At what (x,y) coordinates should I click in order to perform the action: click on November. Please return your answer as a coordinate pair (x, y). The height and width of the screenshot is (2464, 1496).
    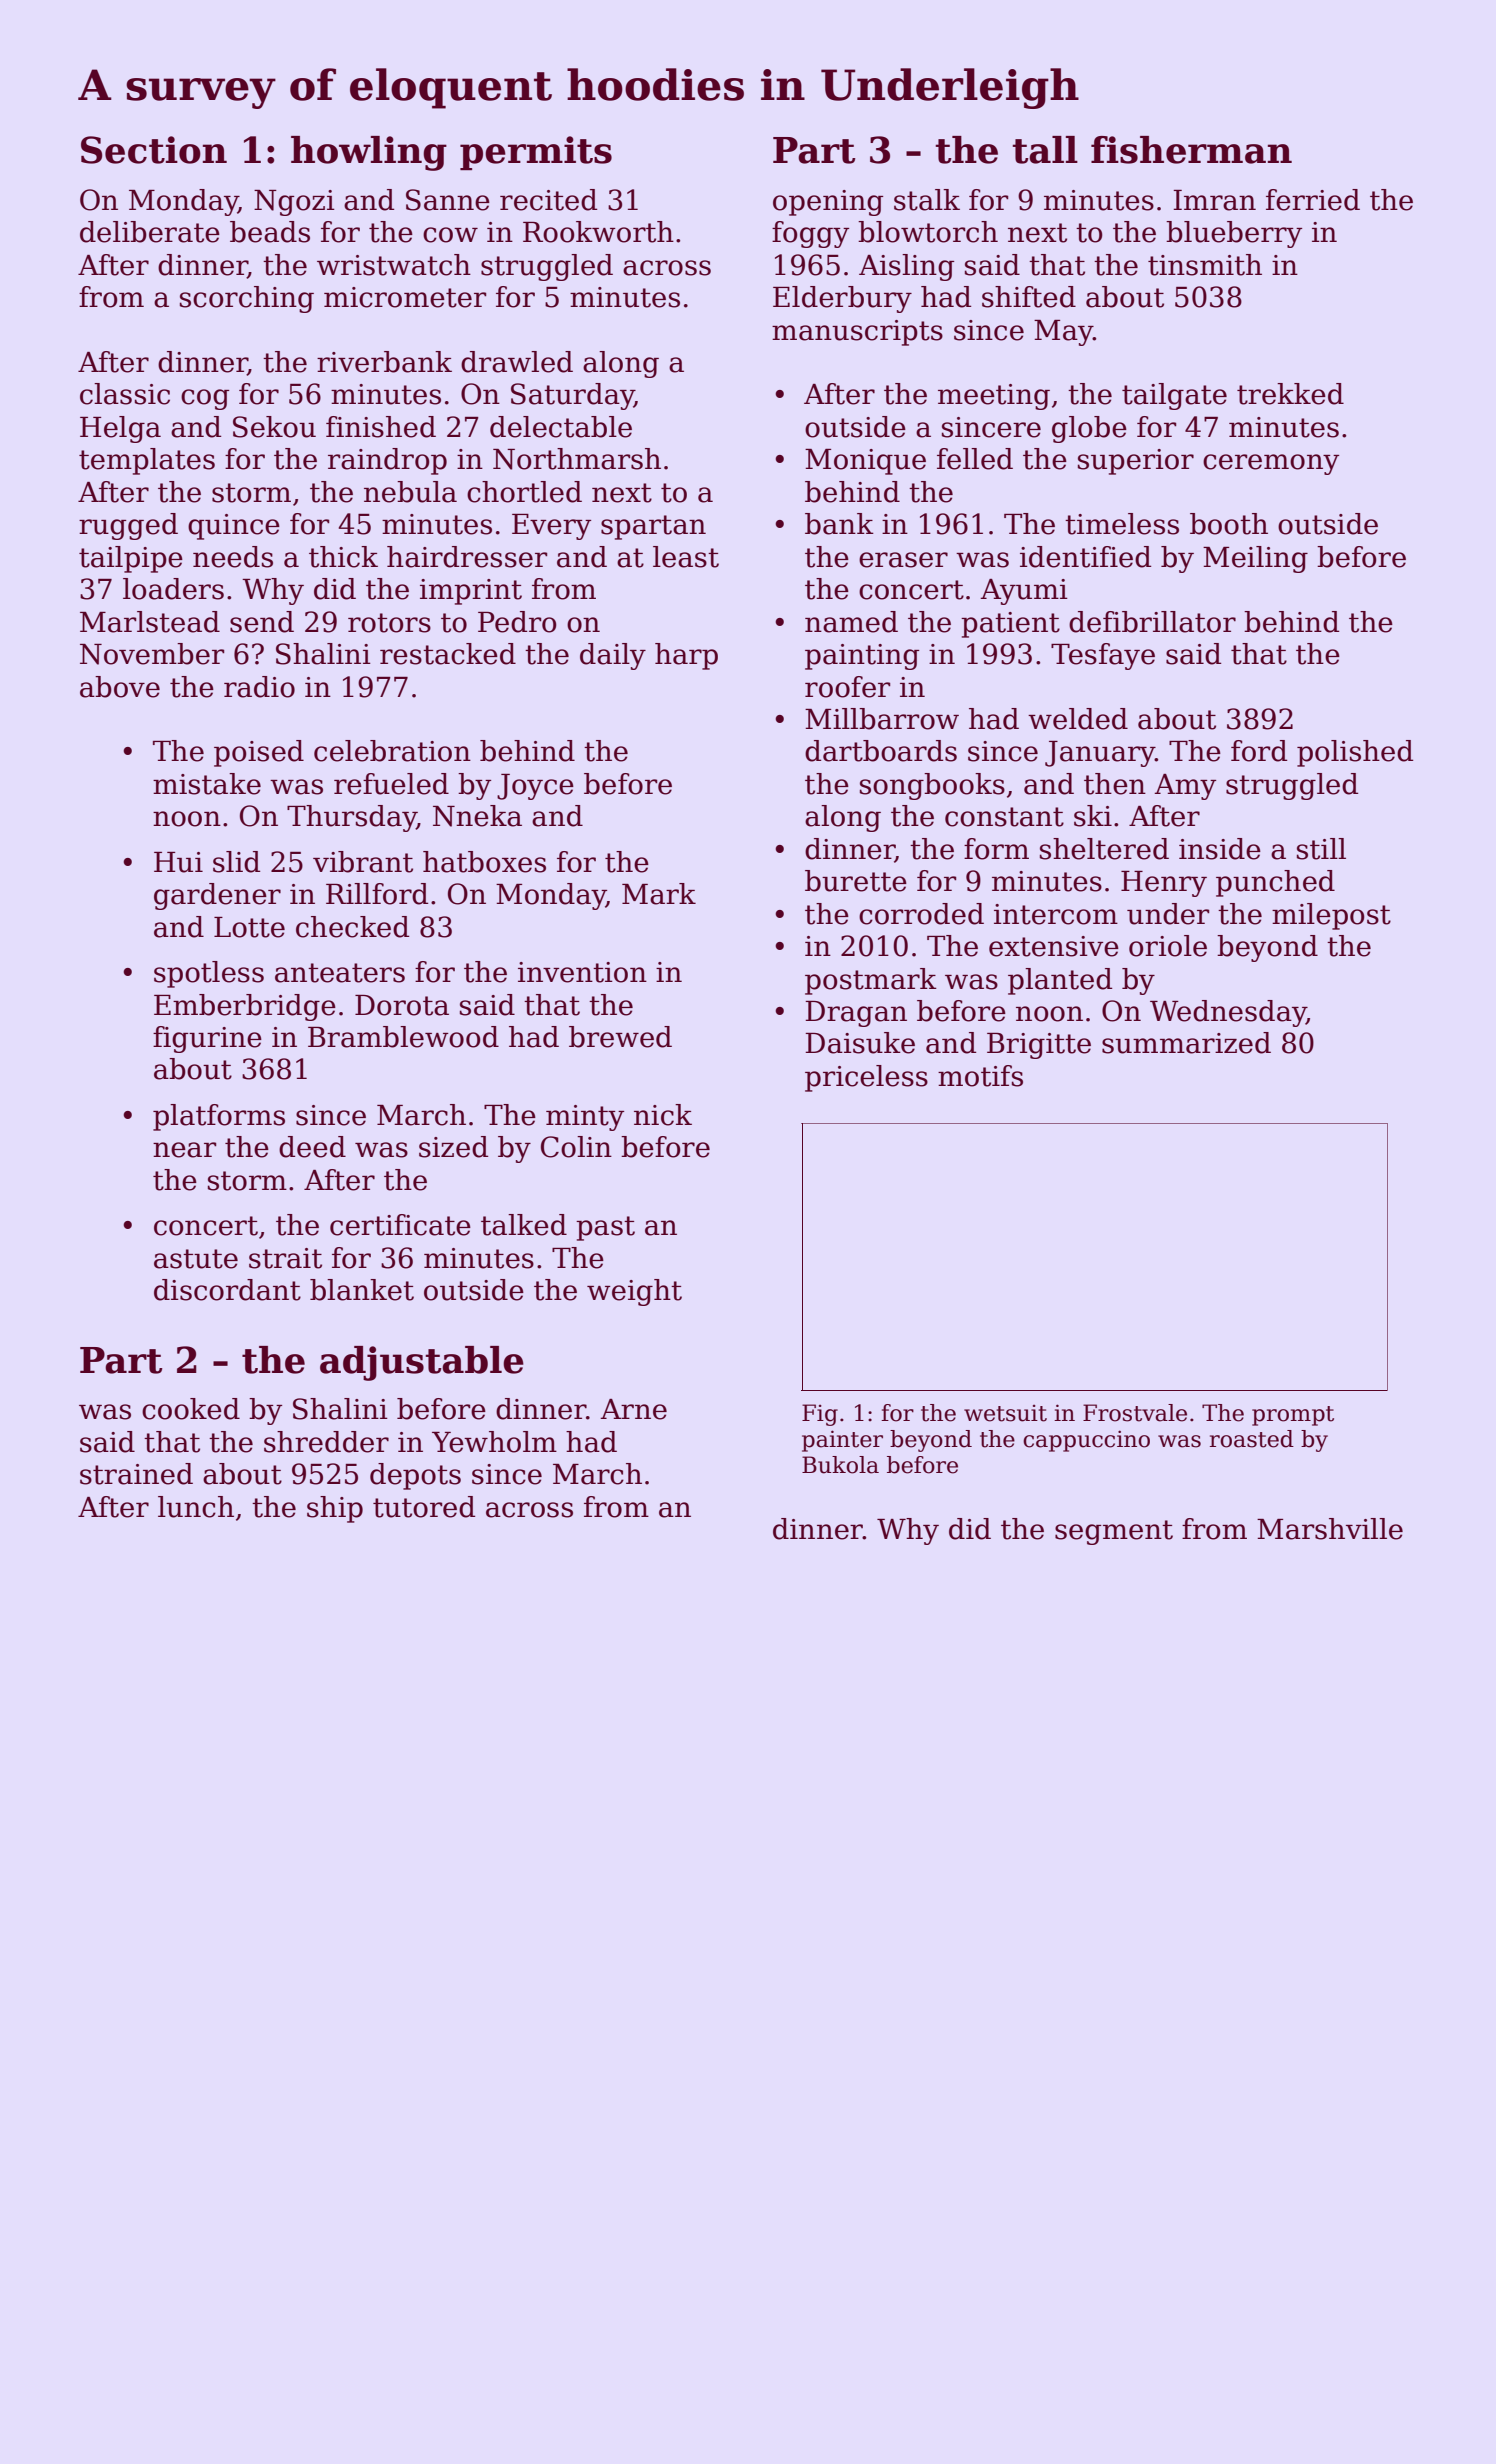
    Looking at the image, I should click on (152, 654).
